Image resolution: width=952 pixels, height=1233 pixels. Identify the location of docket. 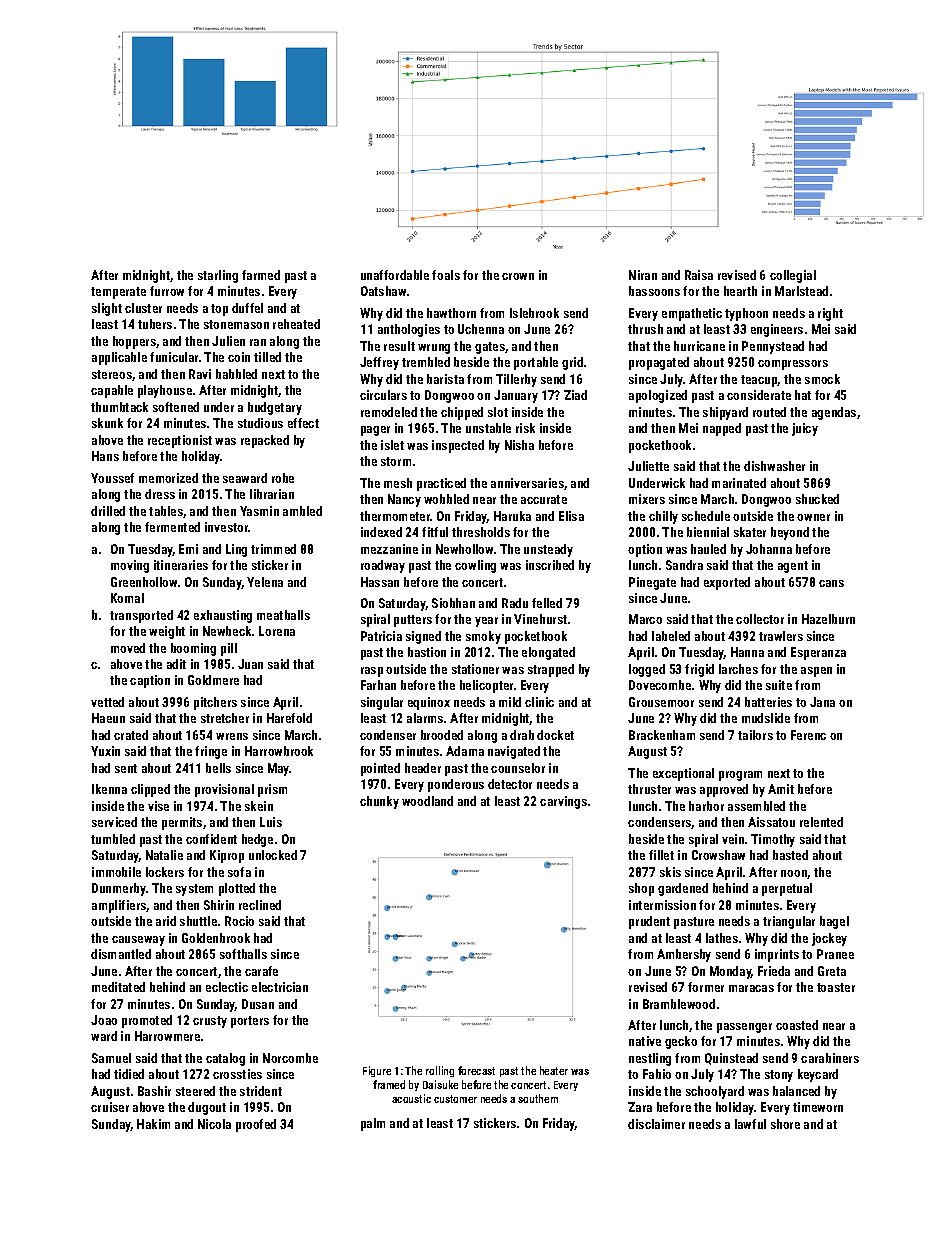
(555, 735).
